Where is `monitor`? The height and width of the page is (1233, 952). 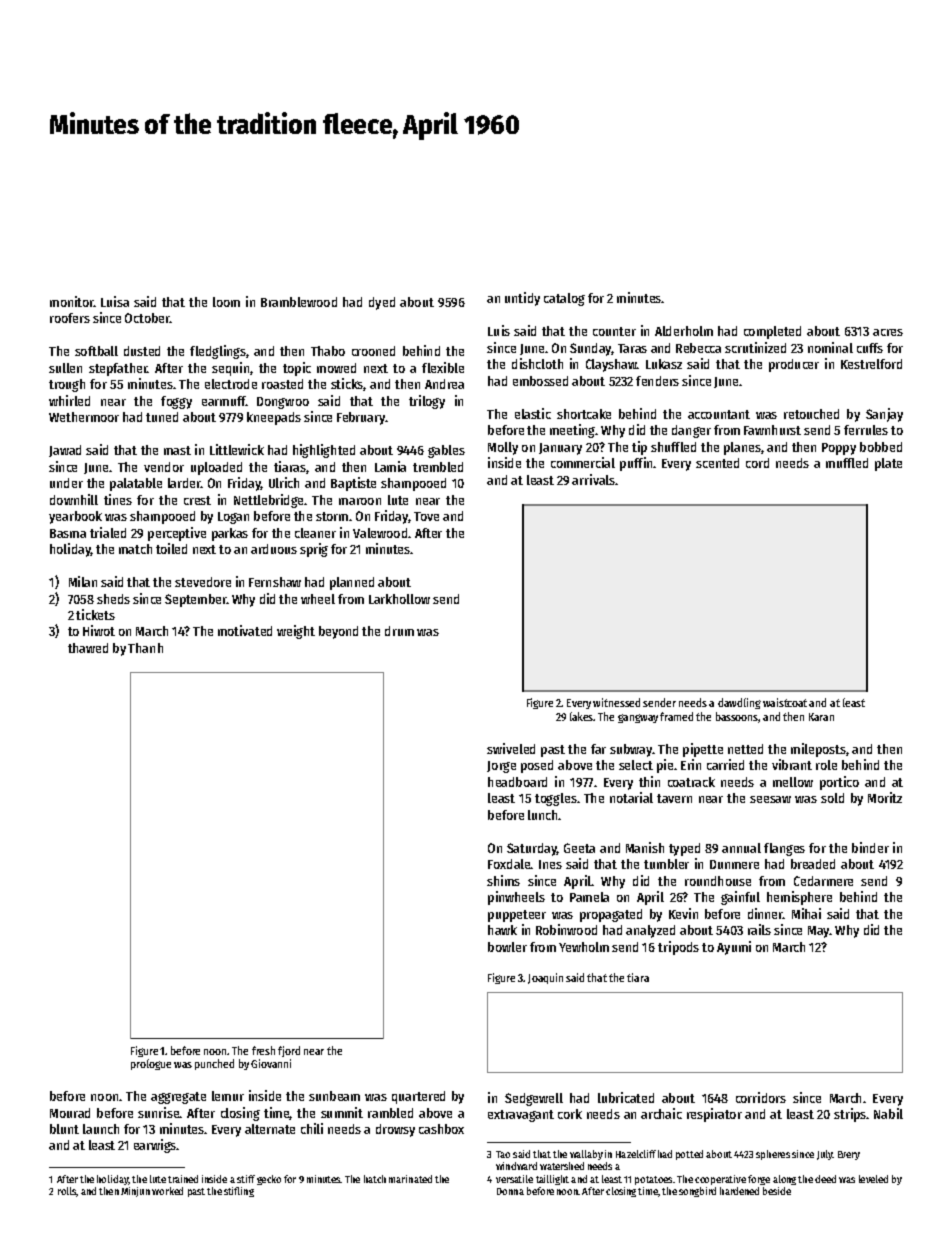 monitor is located at coordinates (72, 301).
